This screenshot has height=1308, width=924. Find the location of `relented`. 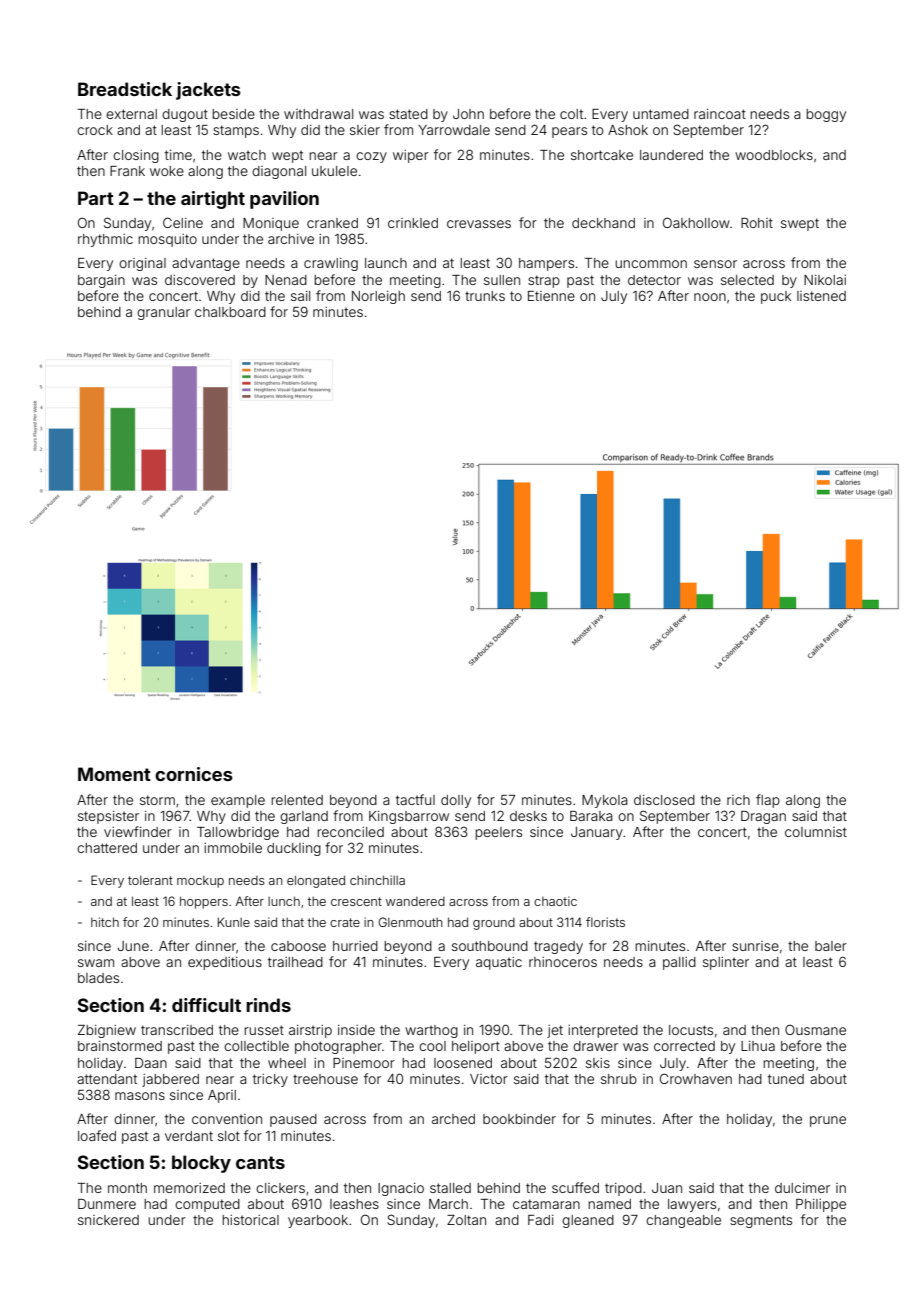

relented is located at coordinates (297, 800).
